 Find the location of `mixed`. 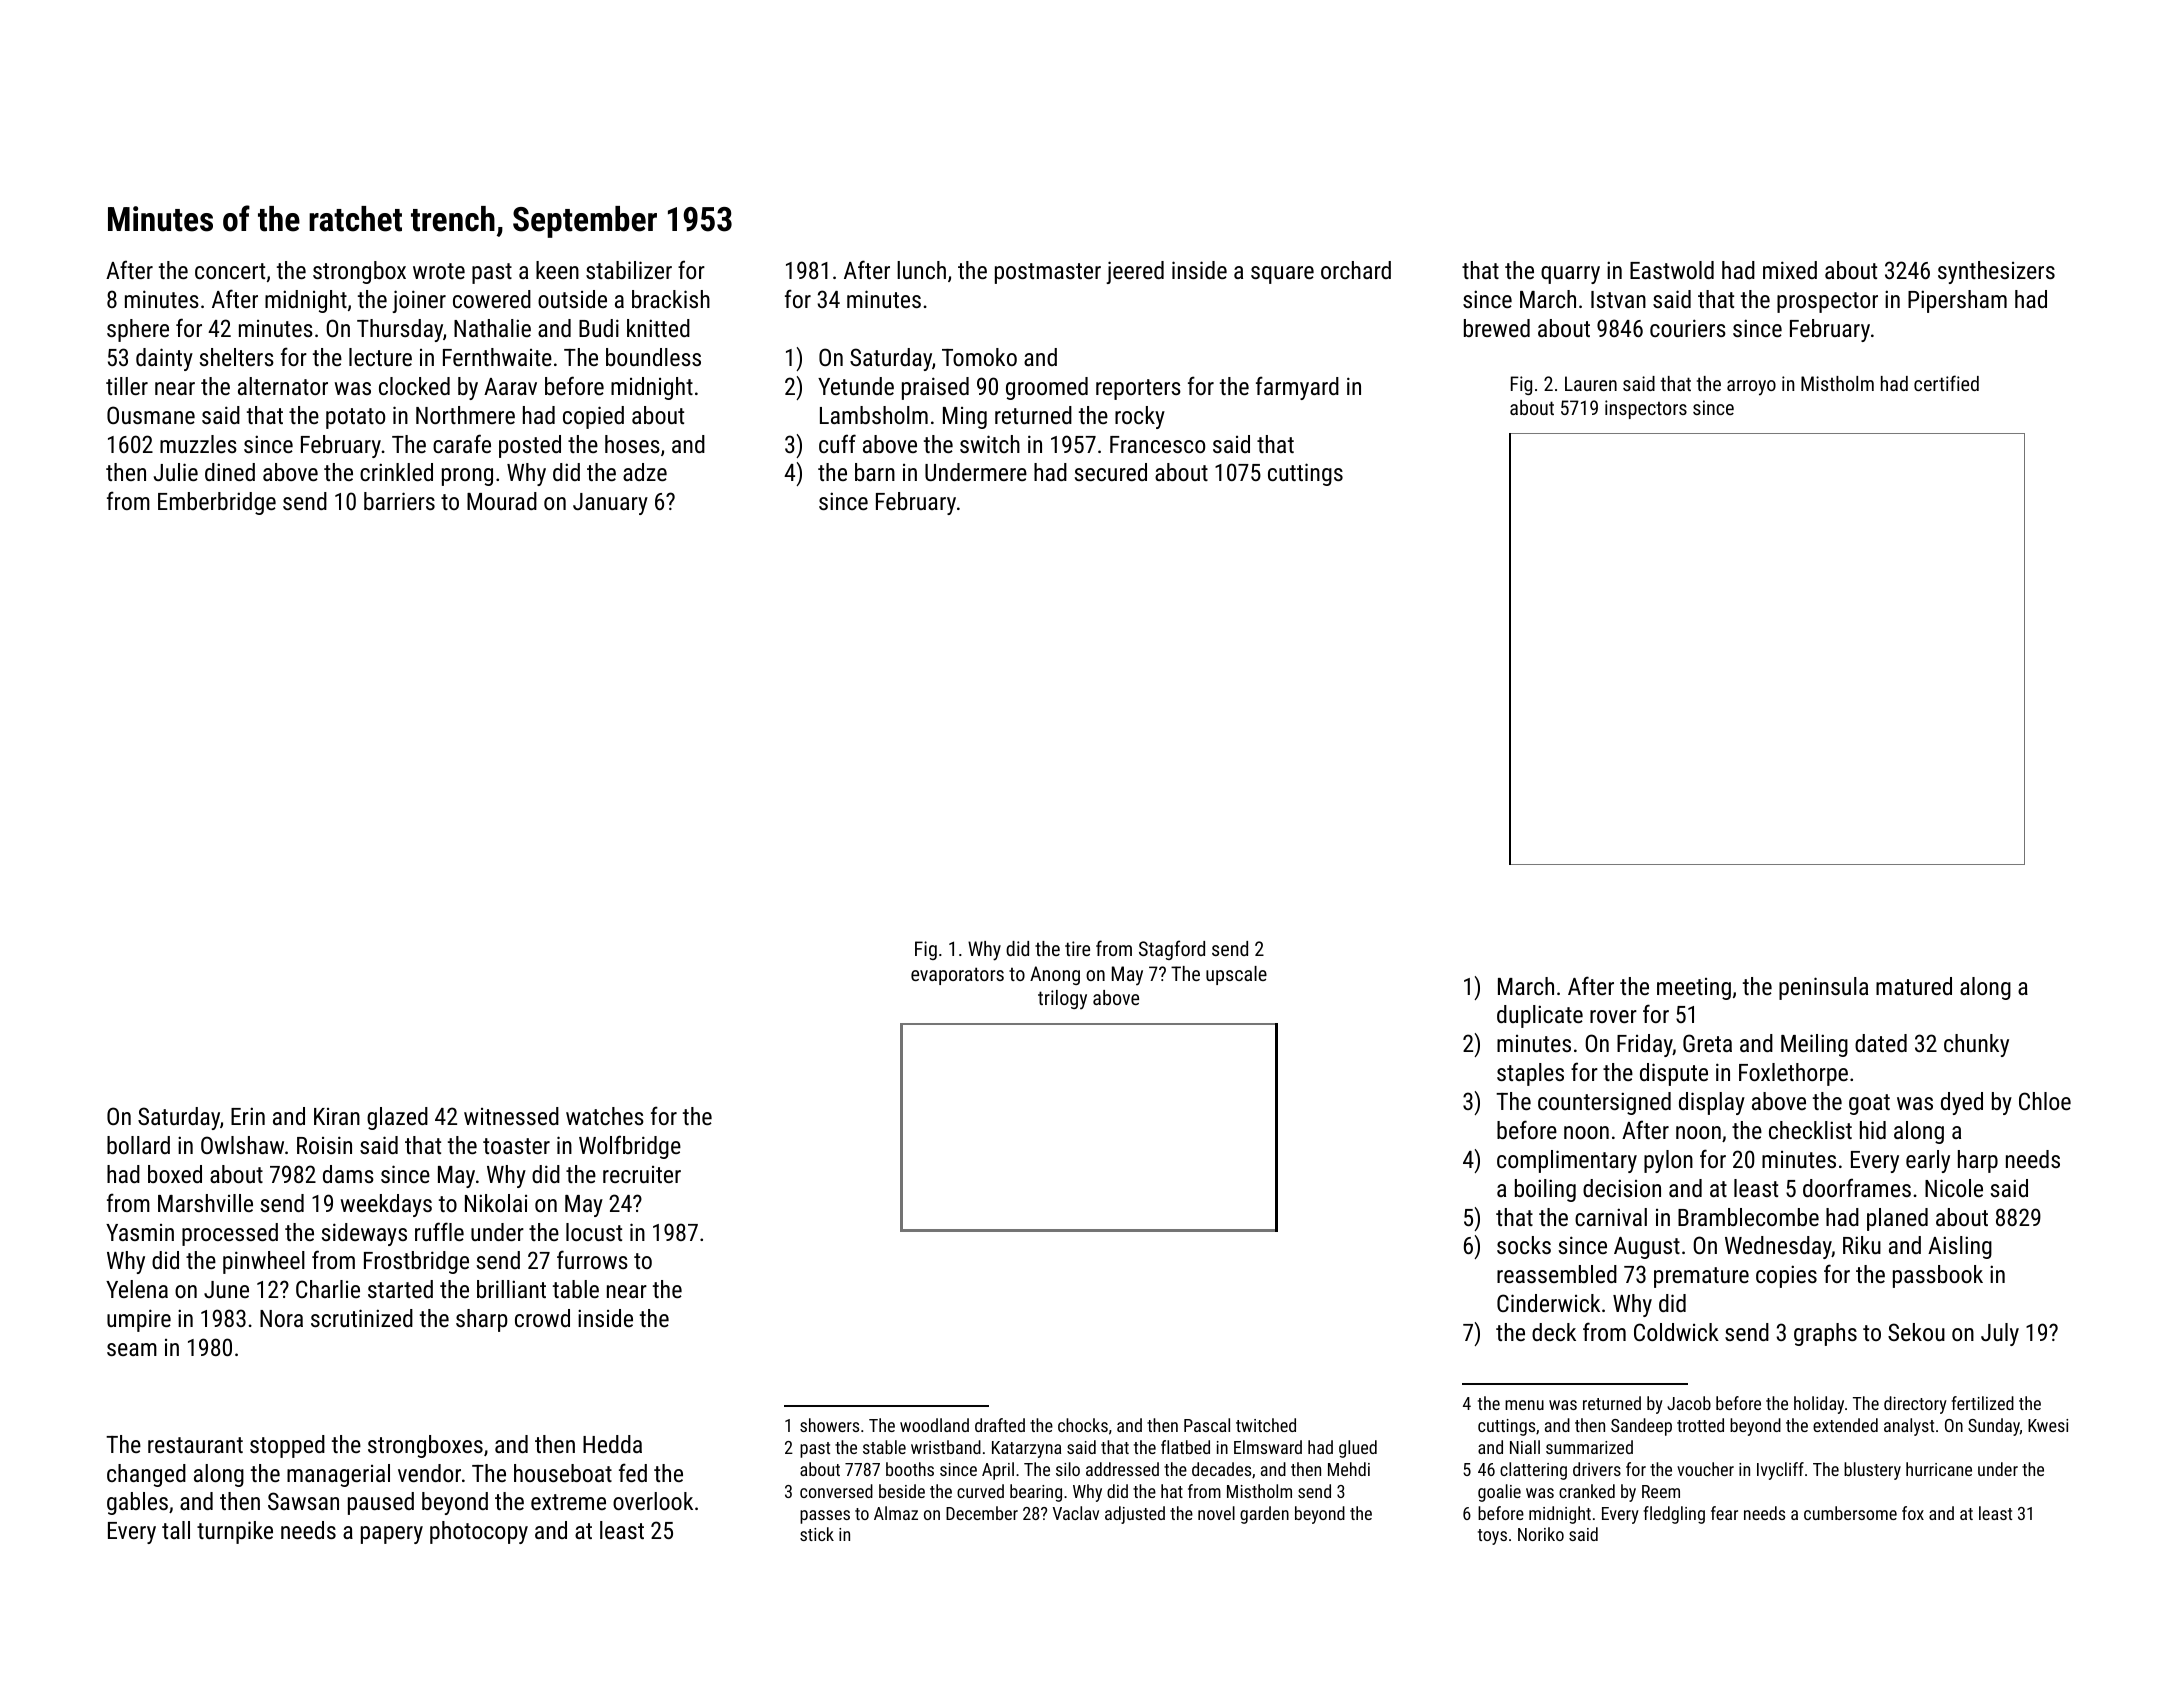

mixed is located at coordinates (1790, 270).
